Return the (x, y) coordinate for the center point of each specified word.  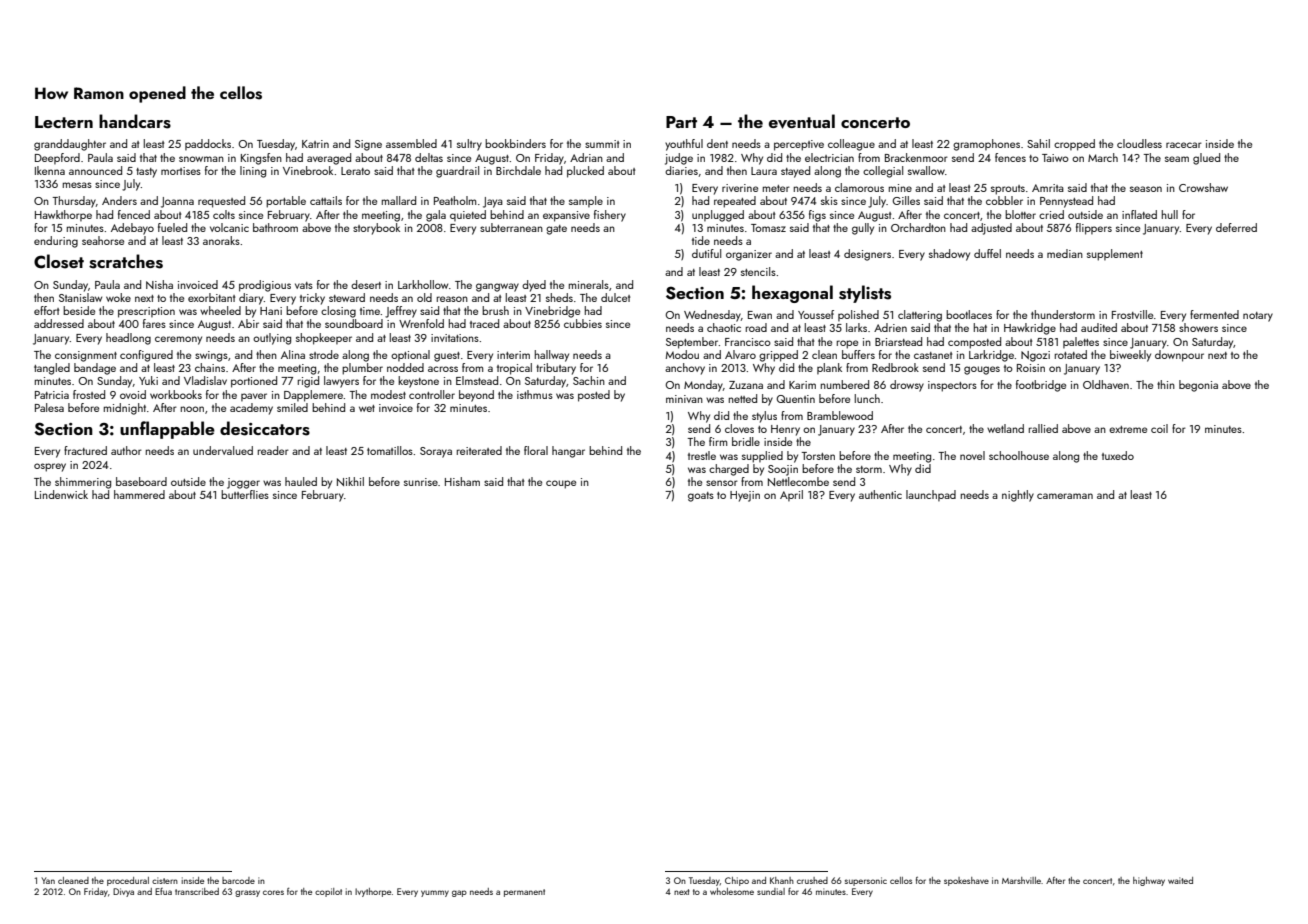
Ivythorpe (373, 892)
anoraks (221, 240)
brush (495, 310)
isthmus (535, 394)
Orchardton (918, 227)
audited (1099, 327)
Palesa (49, 407)
